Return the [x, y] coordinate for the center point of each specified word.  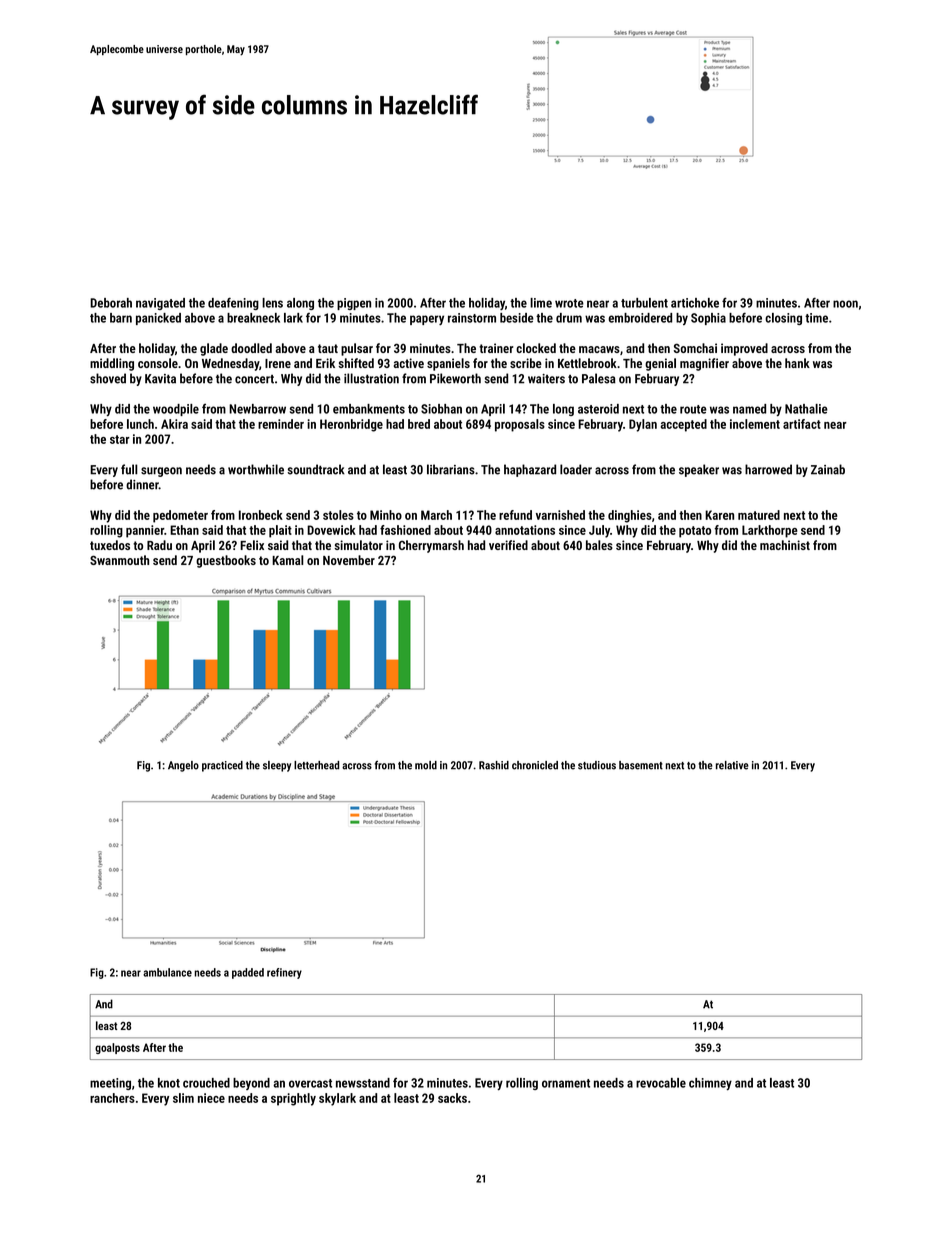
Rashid [494, 765]
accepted [683, 425]
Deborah [111, 303]
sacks [452, 1098]
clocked [536, 348]
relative [732, 765]
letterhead [316, 765]
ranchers [112, 1098]
